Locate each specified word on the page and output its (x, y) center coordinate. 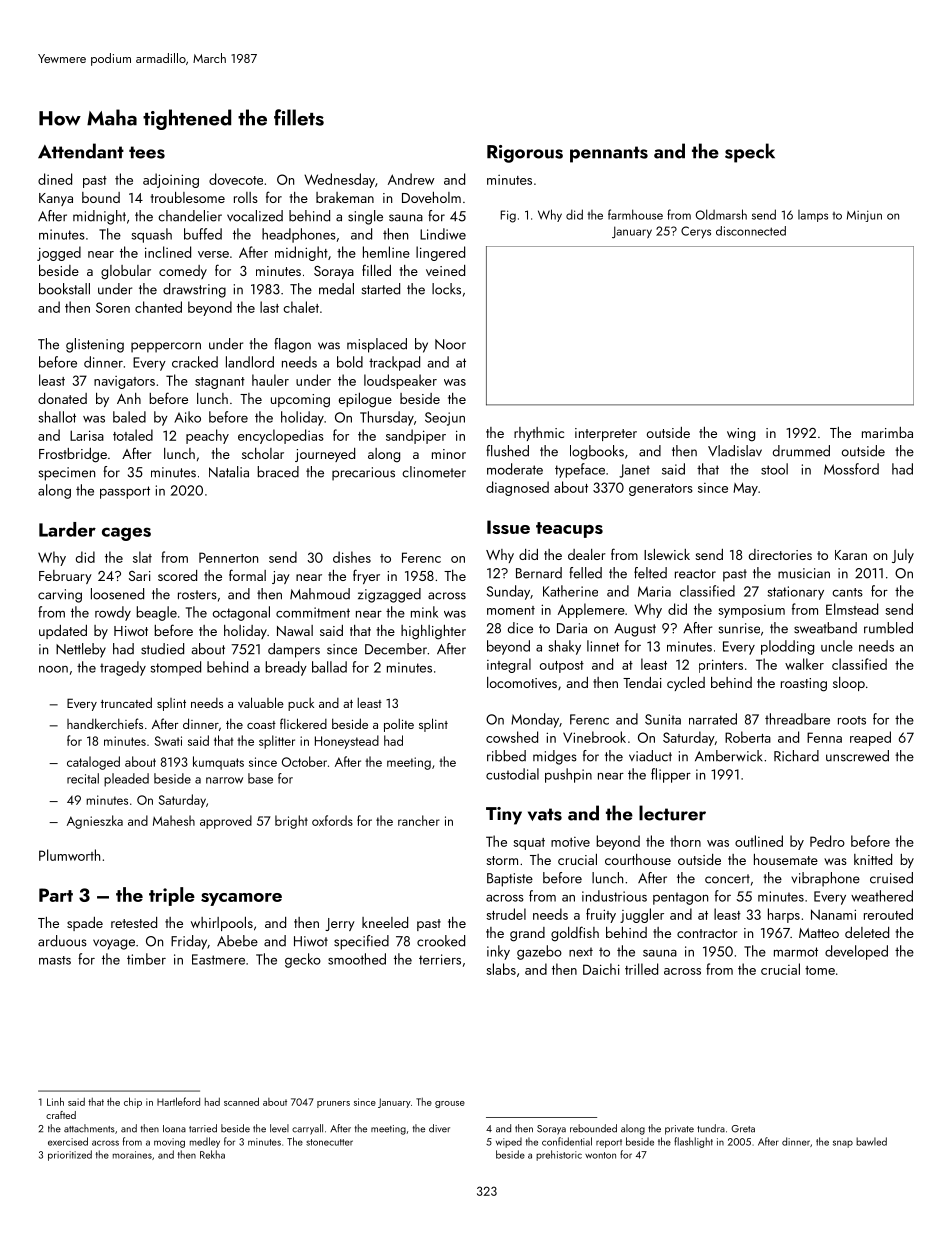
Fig (508, 216)
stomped (176, 668)
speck (750, 153)
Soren (113, 307)
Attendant (81, 151)
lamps (813, 216)
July (903, 556)
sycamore (241, 899)
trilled (641, 969)
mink (424, 612)
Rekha (212, 1154)
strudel (506, 914)
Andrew (411, 179)
